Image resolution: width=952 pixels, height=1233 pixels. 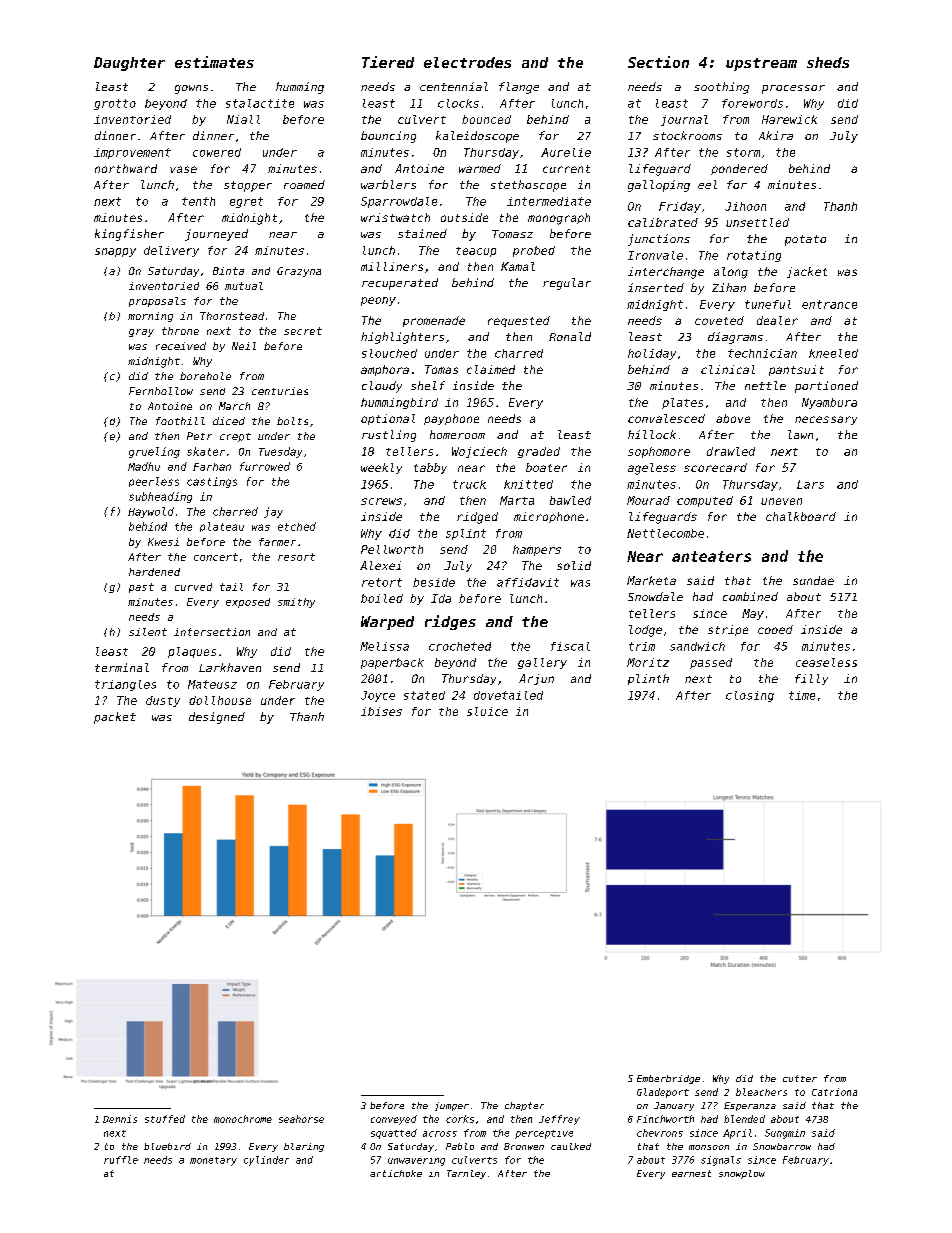 What do you see at coordinates (711, 556) in the image?
I see `anteaters` at bounding box center [711, 556].
